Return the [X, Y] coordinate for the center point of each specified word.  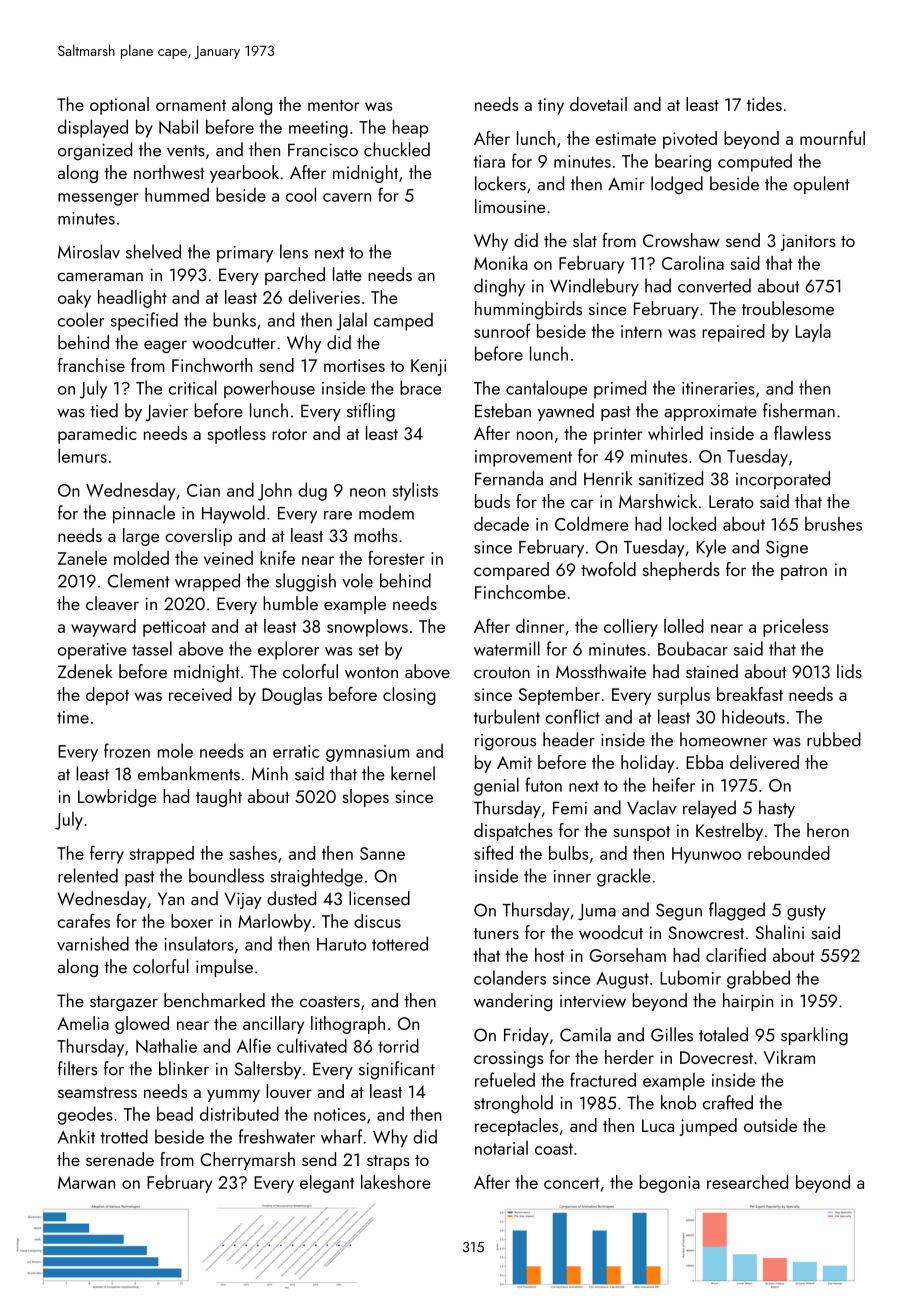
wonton [371, 673]
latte [347, 274]
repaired [733, 333]
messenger [98, 199]
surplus [683, 696]
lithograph [348, 1025]
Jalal [351, 321]
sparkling [814, 1036]
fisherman [799, 410]
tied [104, 410]
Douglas [292, 696]
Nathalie [166, 1045]
